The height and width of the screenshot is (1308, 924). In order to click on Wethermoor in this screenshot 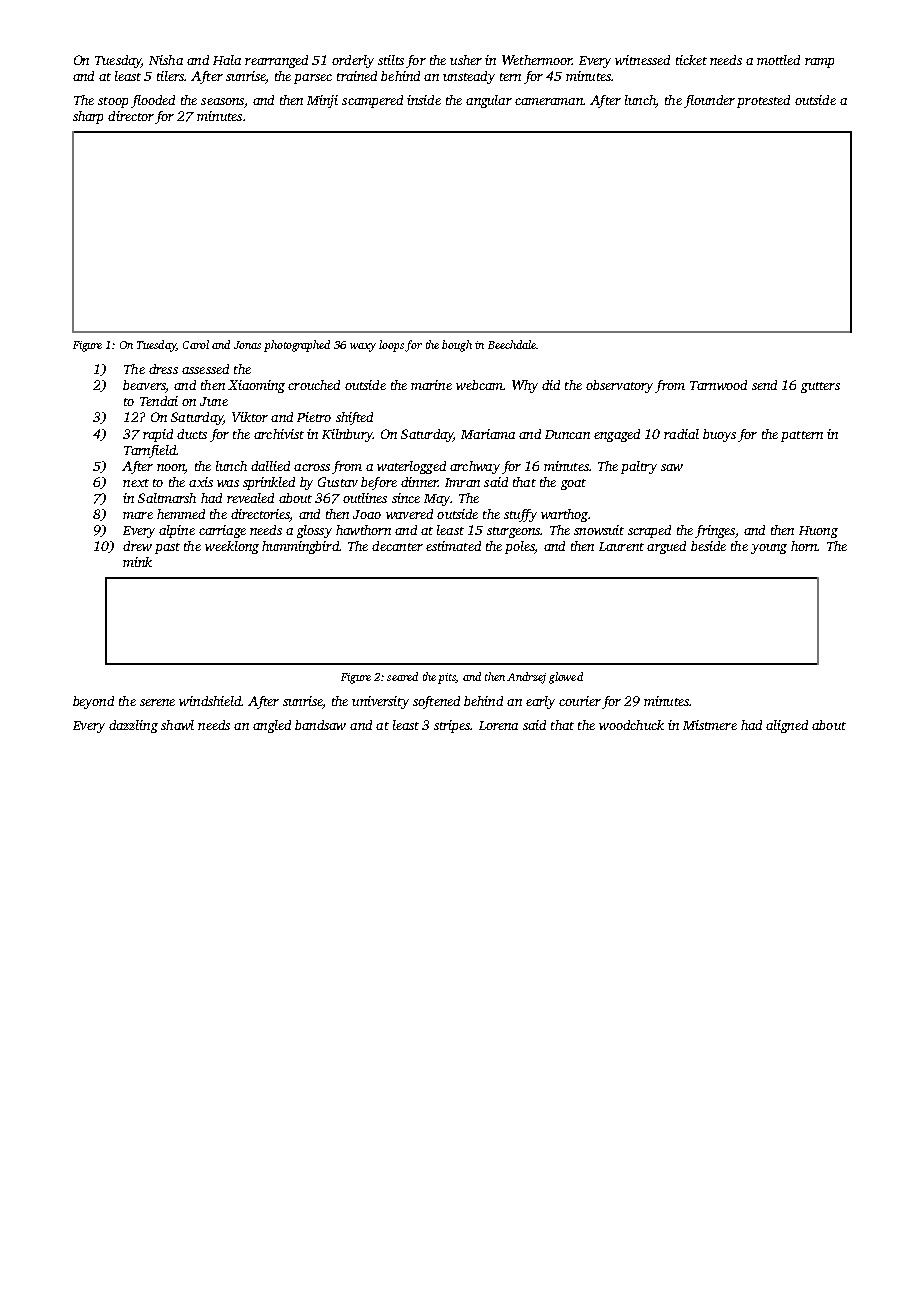, I will do `click(537, 60)`.
